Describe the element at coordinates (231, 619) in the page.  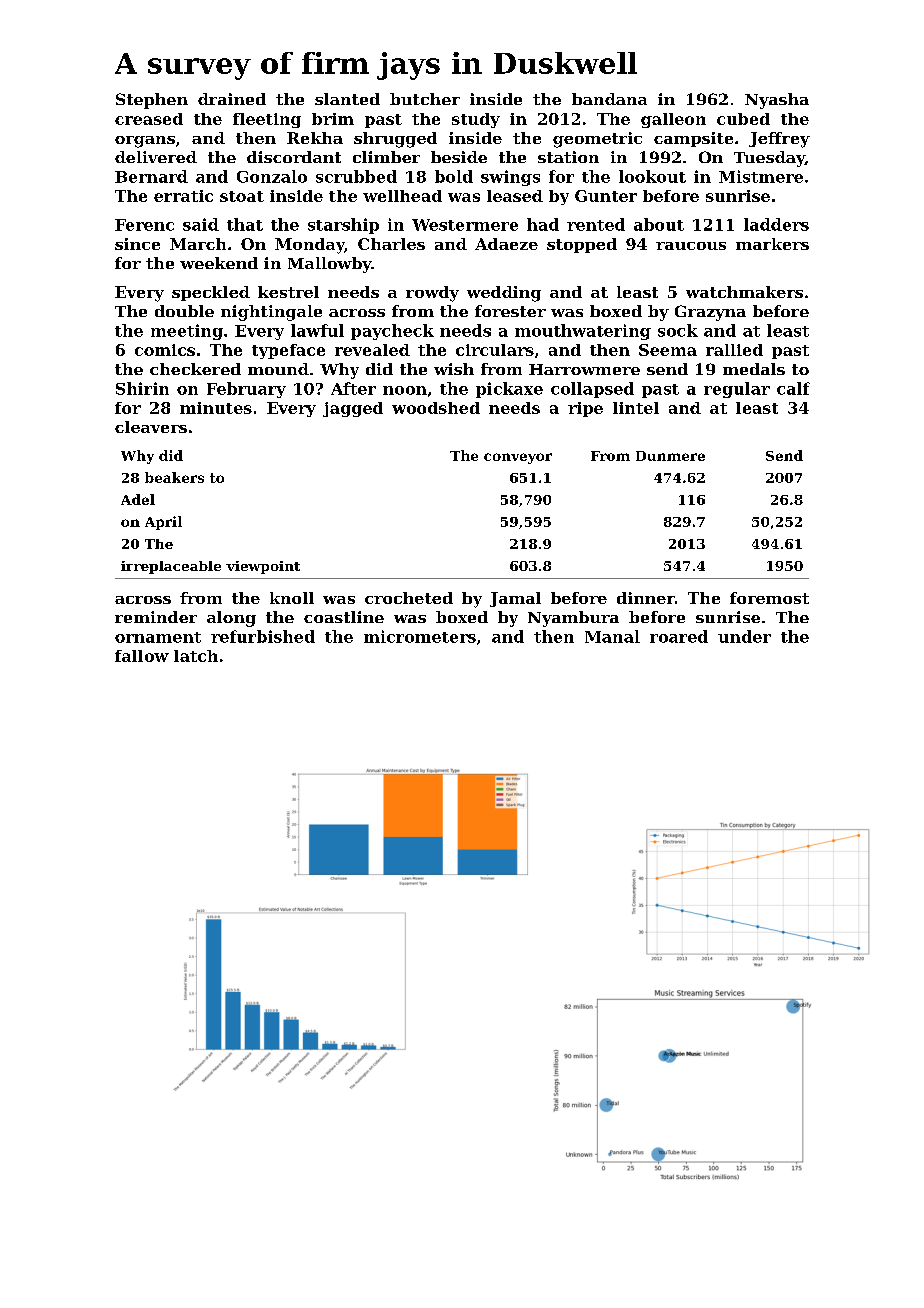
I see `along` at that location.
